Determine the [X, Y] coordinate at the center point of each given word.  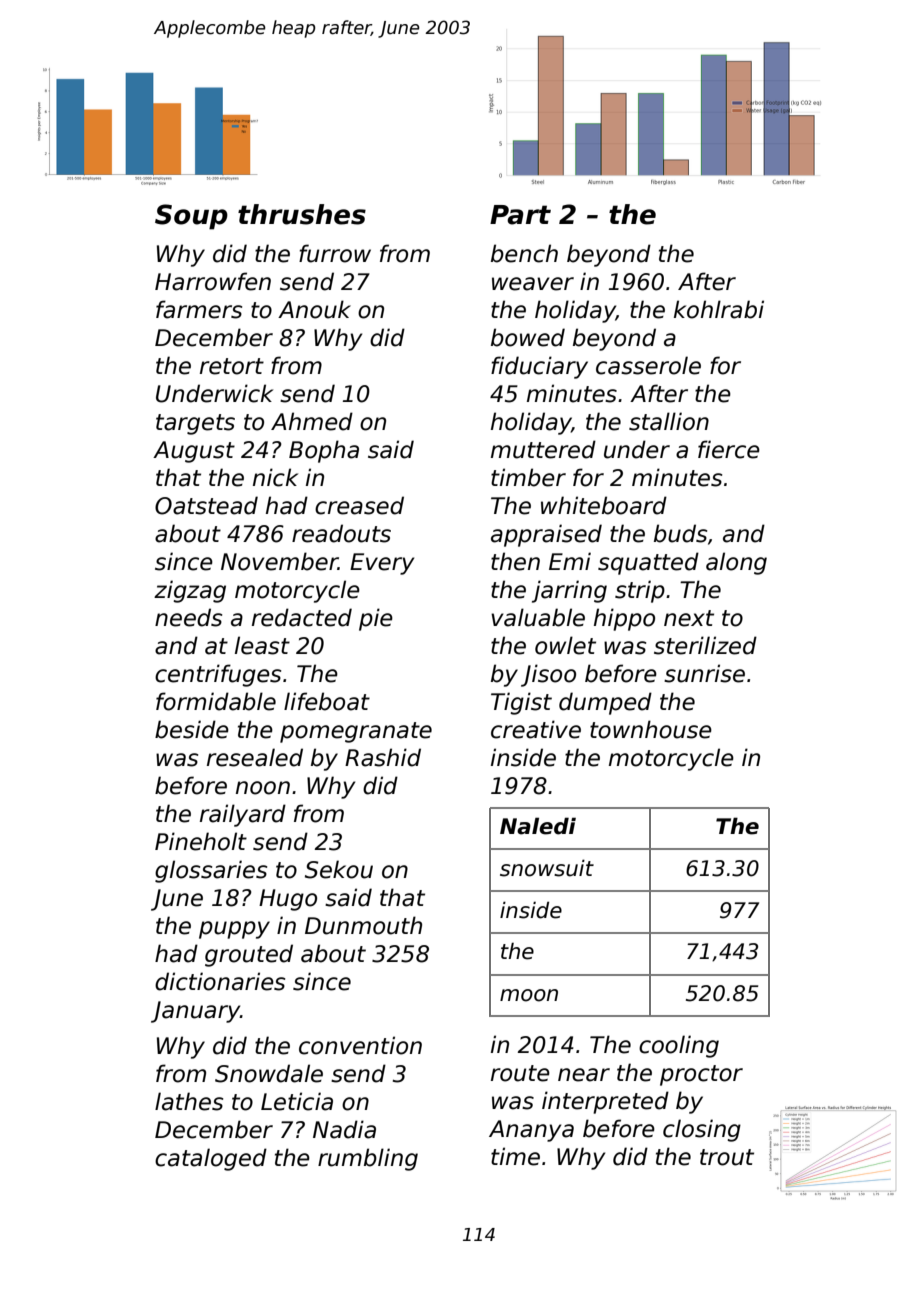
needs [188, 617]
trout [727, 1157]
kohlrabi [719, 309]
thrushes [302, 214]
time [515, 1156]
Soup [191, 217]
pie [376, 619]
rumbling [368, 1159]
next [689, 618]
